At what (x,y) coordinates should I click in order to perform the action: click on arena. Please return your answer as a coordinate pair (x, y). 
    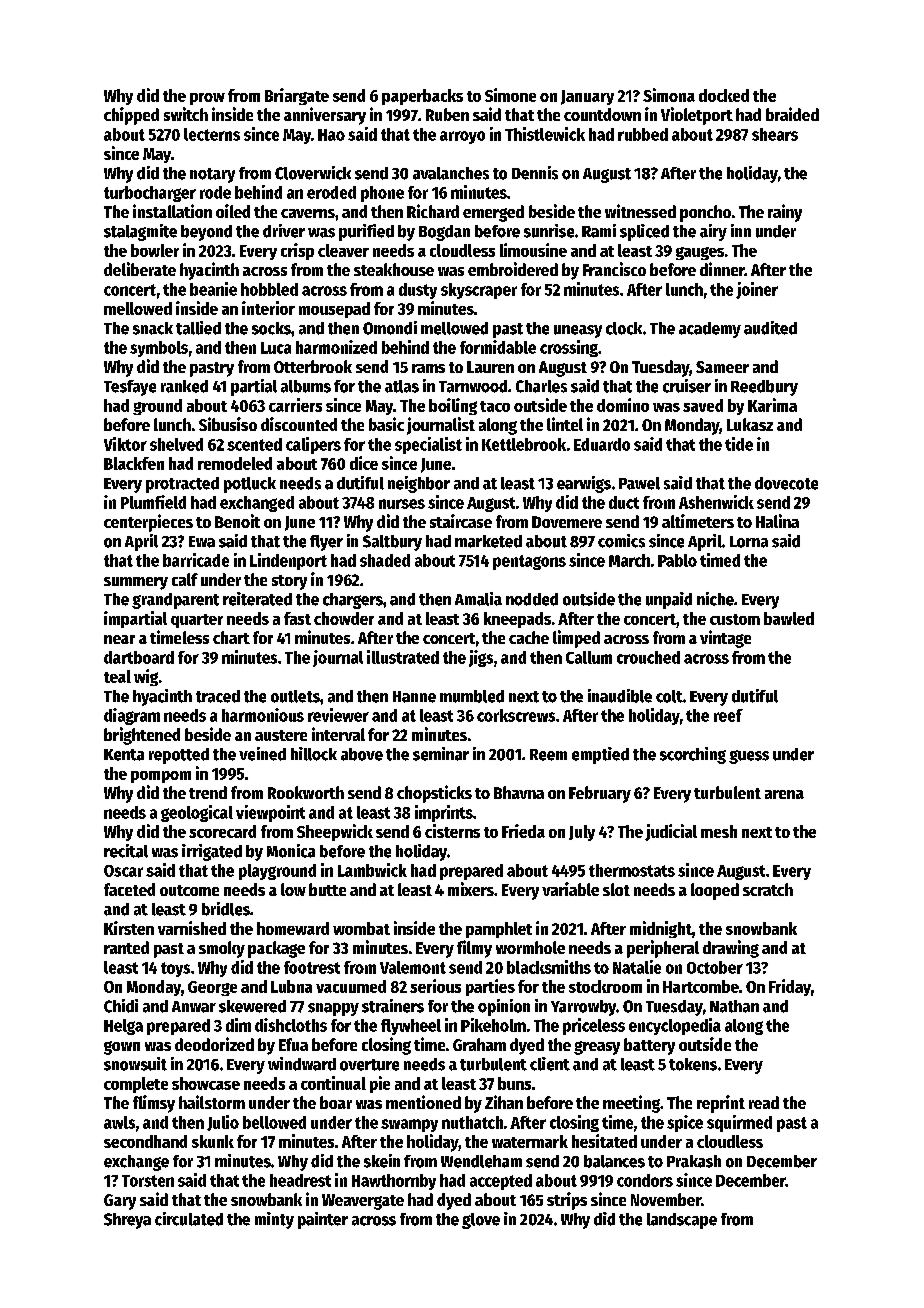
    Looking at the image, I should click on (784, 794).
